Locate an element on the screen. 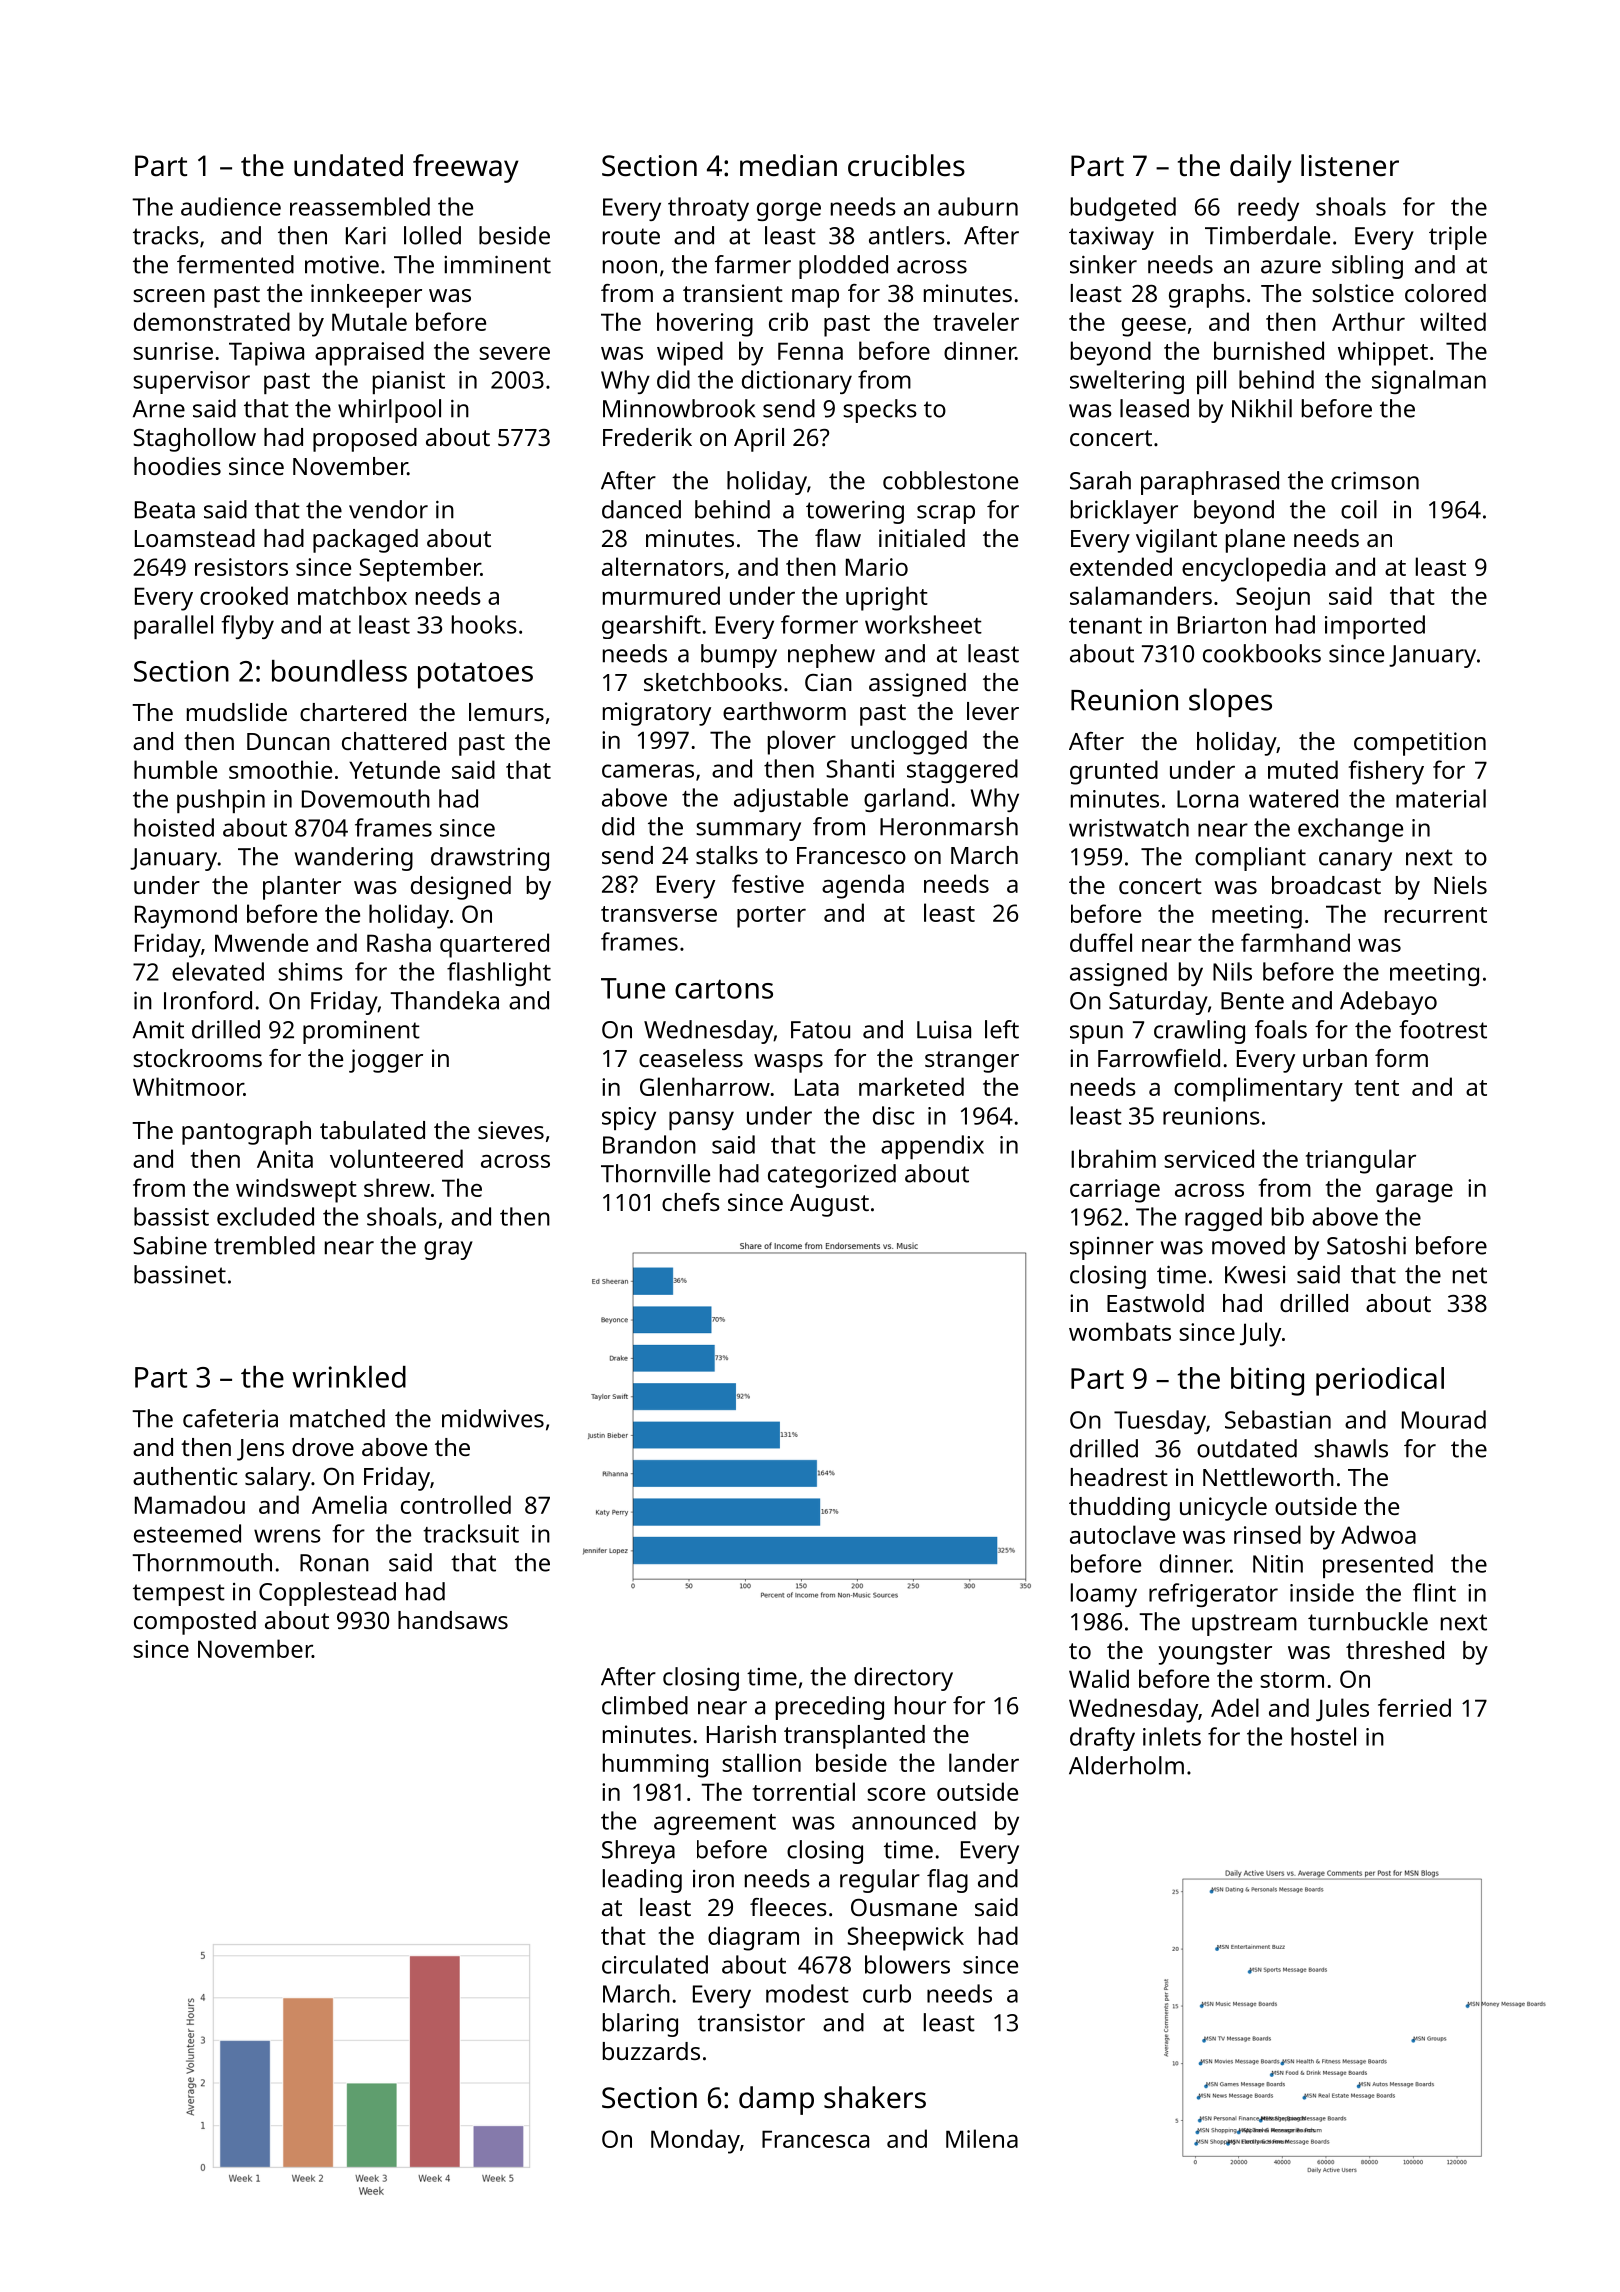 This screenshot has width=1620, height=2292. mudslide is located at coordinates (237, 712).
